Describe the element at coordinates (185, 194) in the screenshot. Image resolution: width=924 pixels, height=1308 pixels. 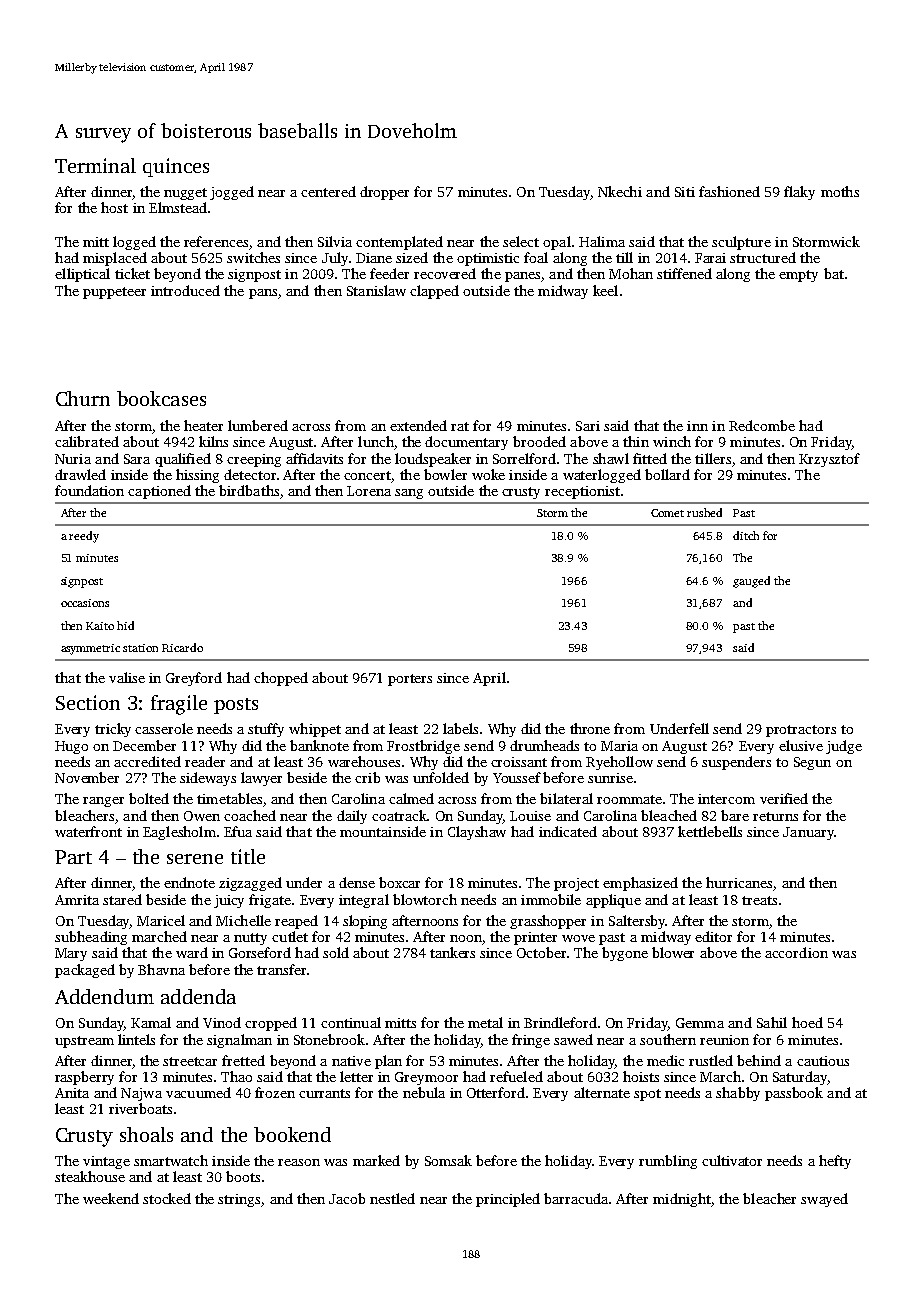
I see `nugget` at that location.
